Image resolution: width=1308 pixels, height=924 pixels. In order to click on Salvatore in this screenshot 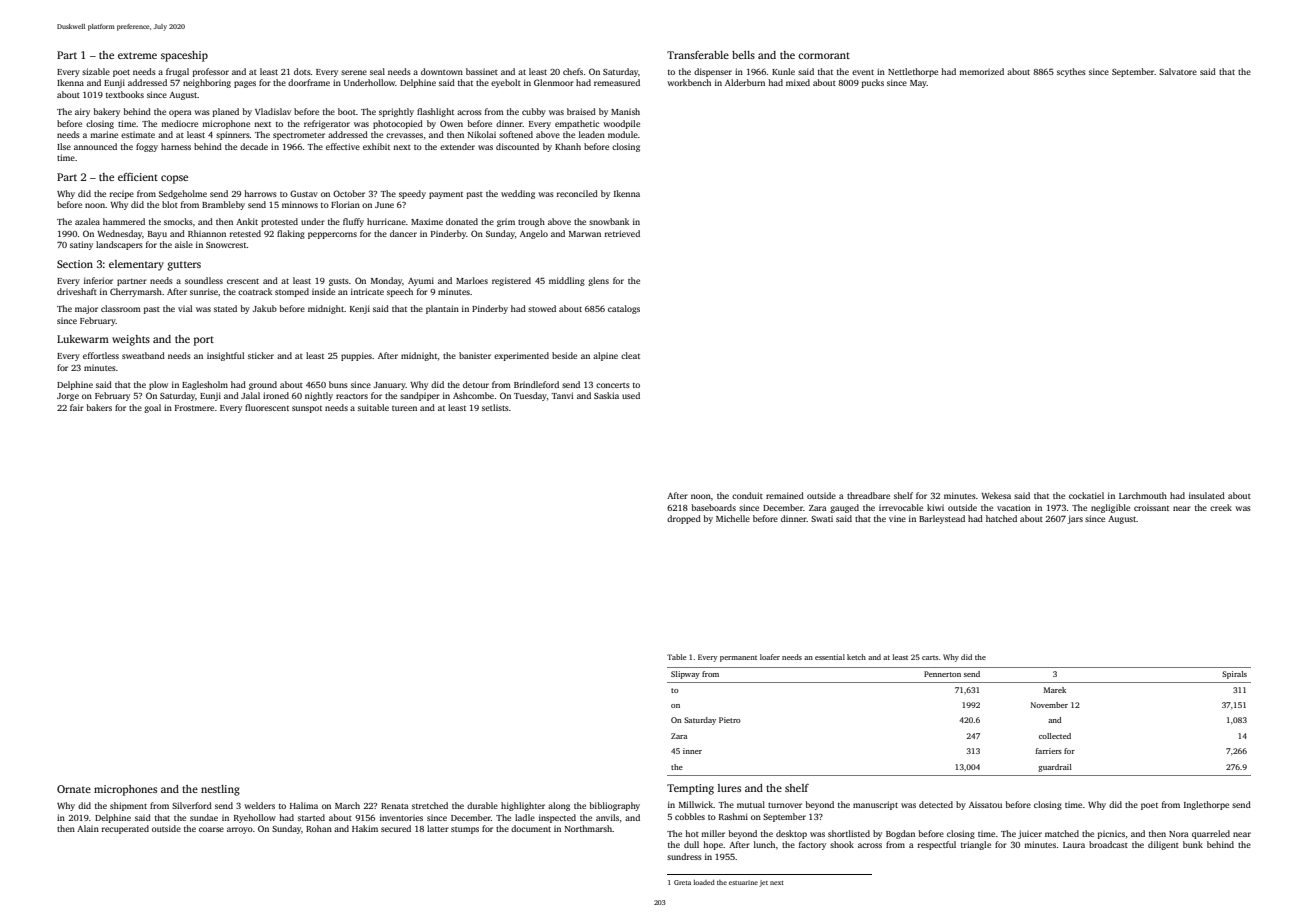, I will do `click(1178, 71)`.
